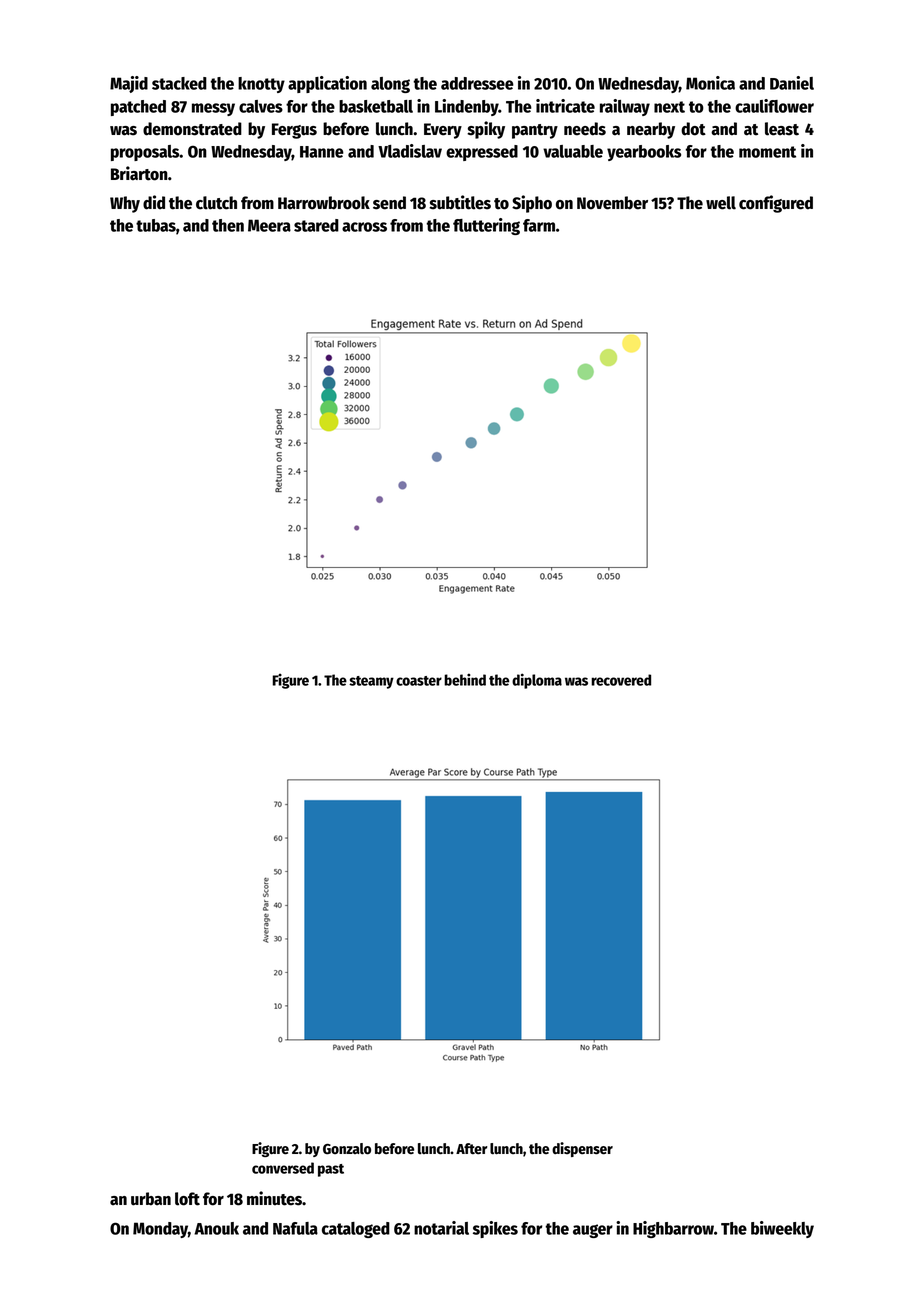 The image size is (924, 1314). Describe the element at coordinates (582, 1149) in the screenshot. I see `dispenser` at that location.
